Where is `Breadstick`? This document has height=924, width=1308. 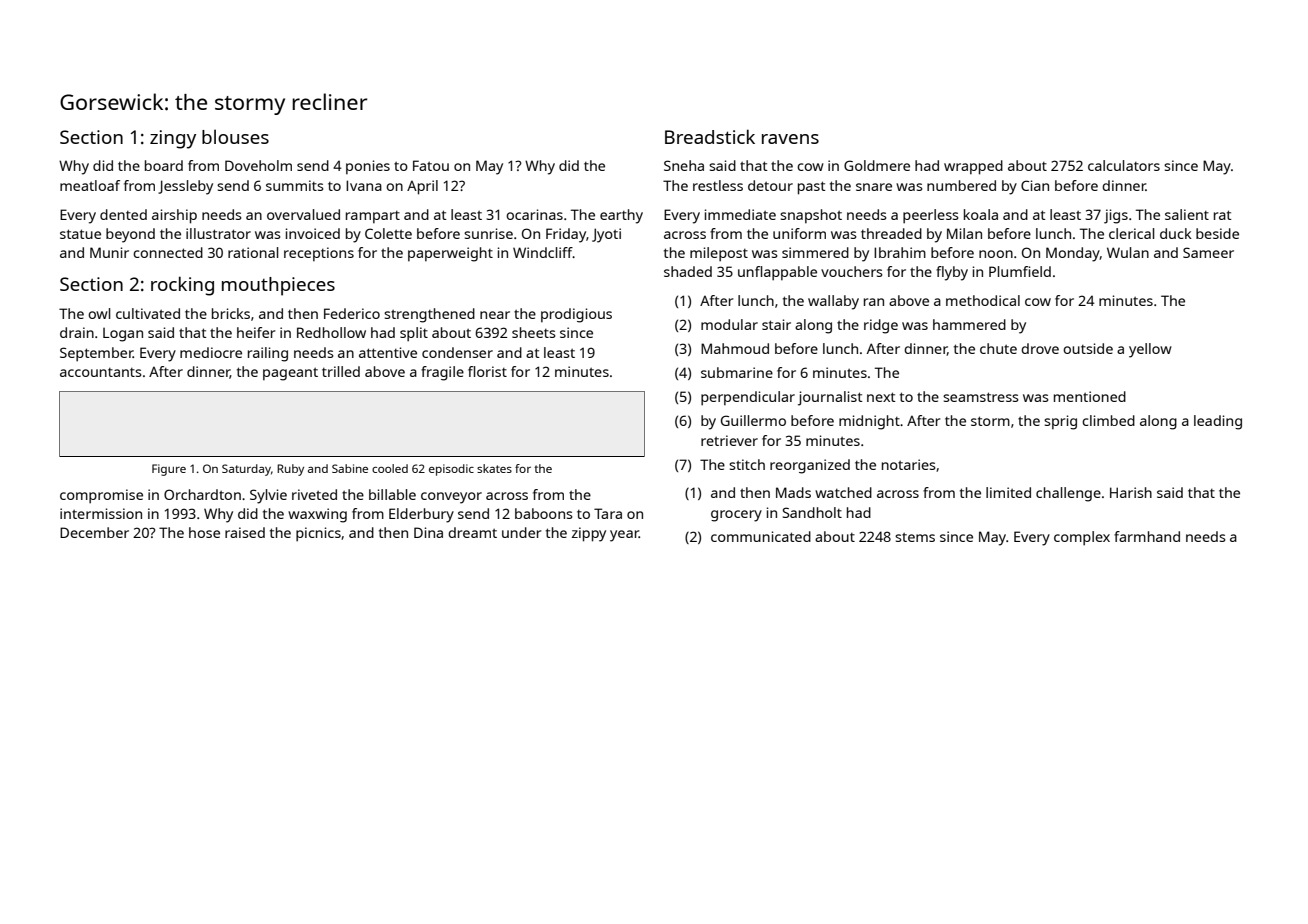
Breadstick is located at coordinates (710, 136).
